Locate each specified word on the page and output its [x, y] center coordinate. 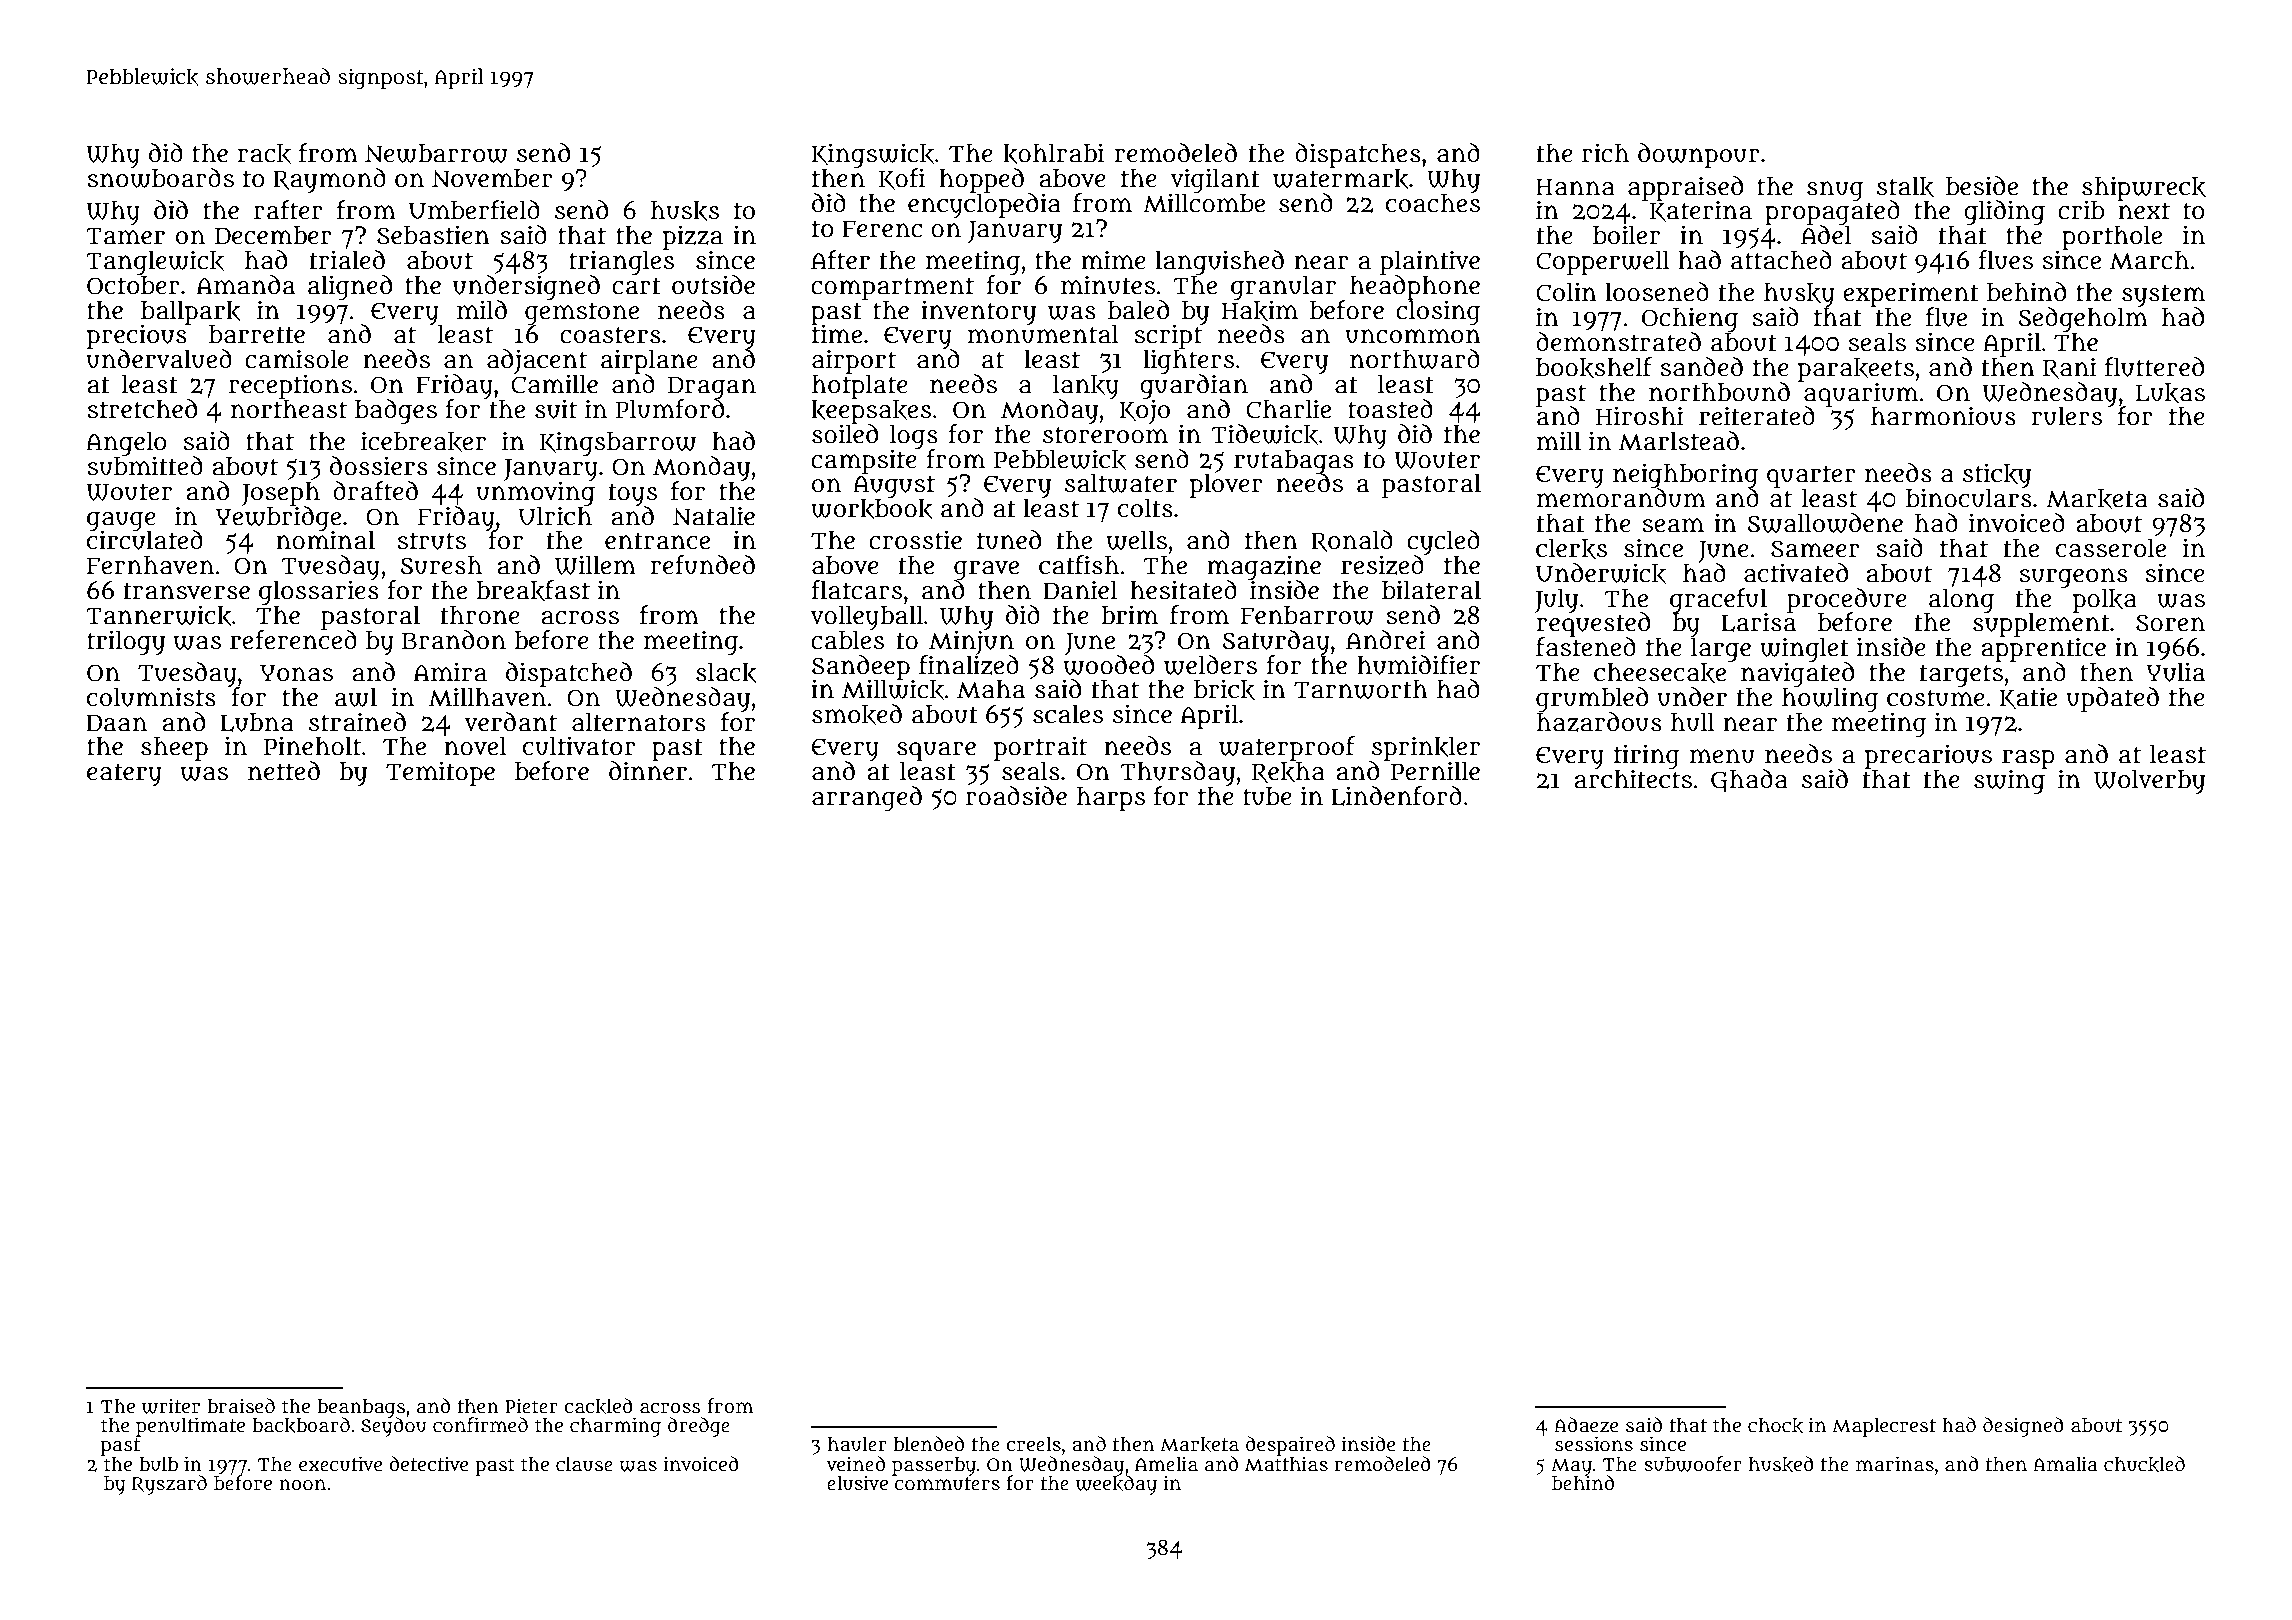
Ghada [1749, 780]
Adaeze [1586, 1425]
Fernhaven [150, 565]
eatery [124, 774]
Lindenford [1396, 796]
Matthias [1286, 1464]
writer [171, 1406]
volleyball [866, 617]
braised [241, 1406]
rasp [2028, 759]
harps [1111, 798]
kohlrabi [1053, 153]
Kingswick [872, 155]
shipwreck [2144, 188]
